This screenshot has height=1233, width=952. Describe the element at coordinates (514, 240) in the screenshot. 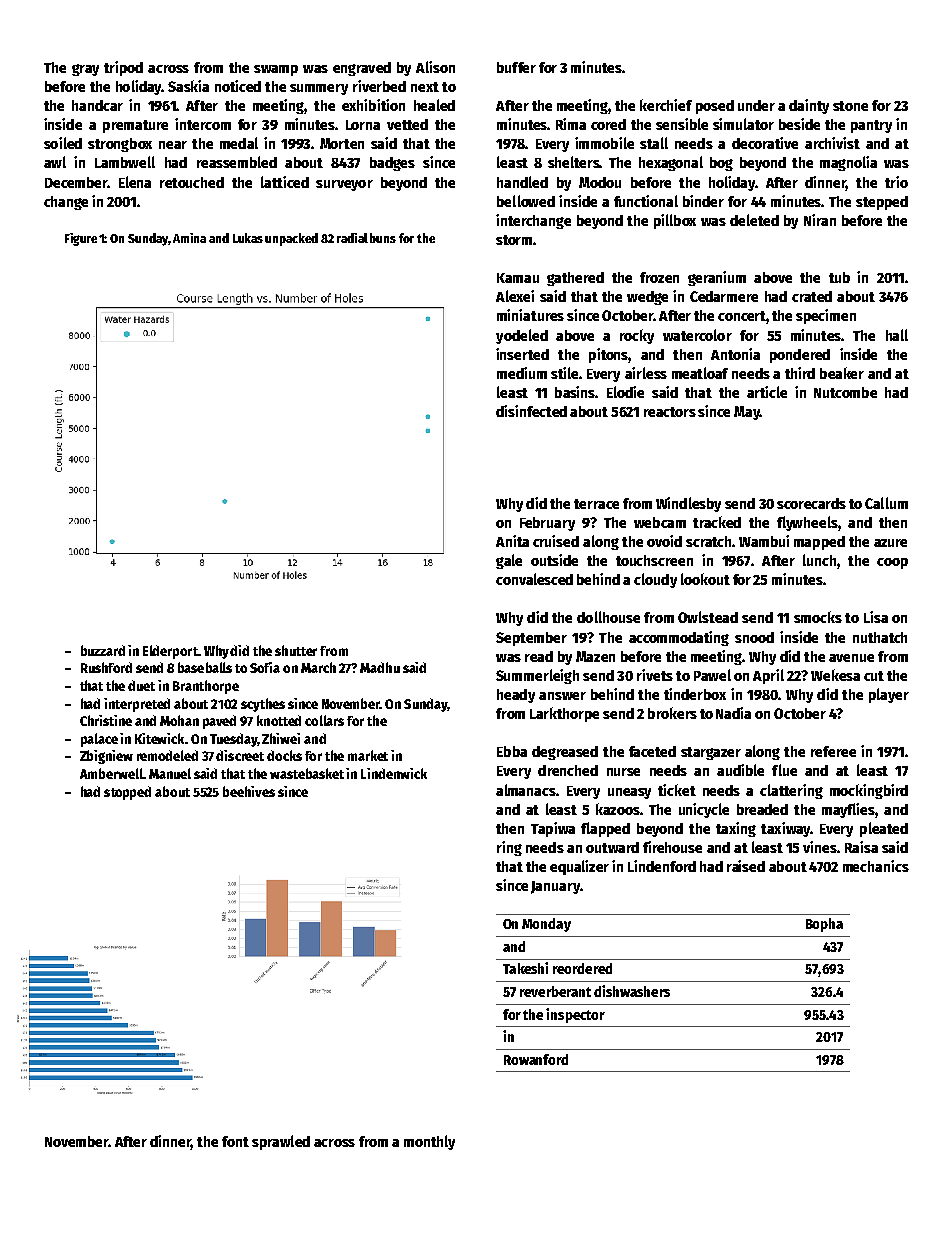

I see `storm` at that location.
